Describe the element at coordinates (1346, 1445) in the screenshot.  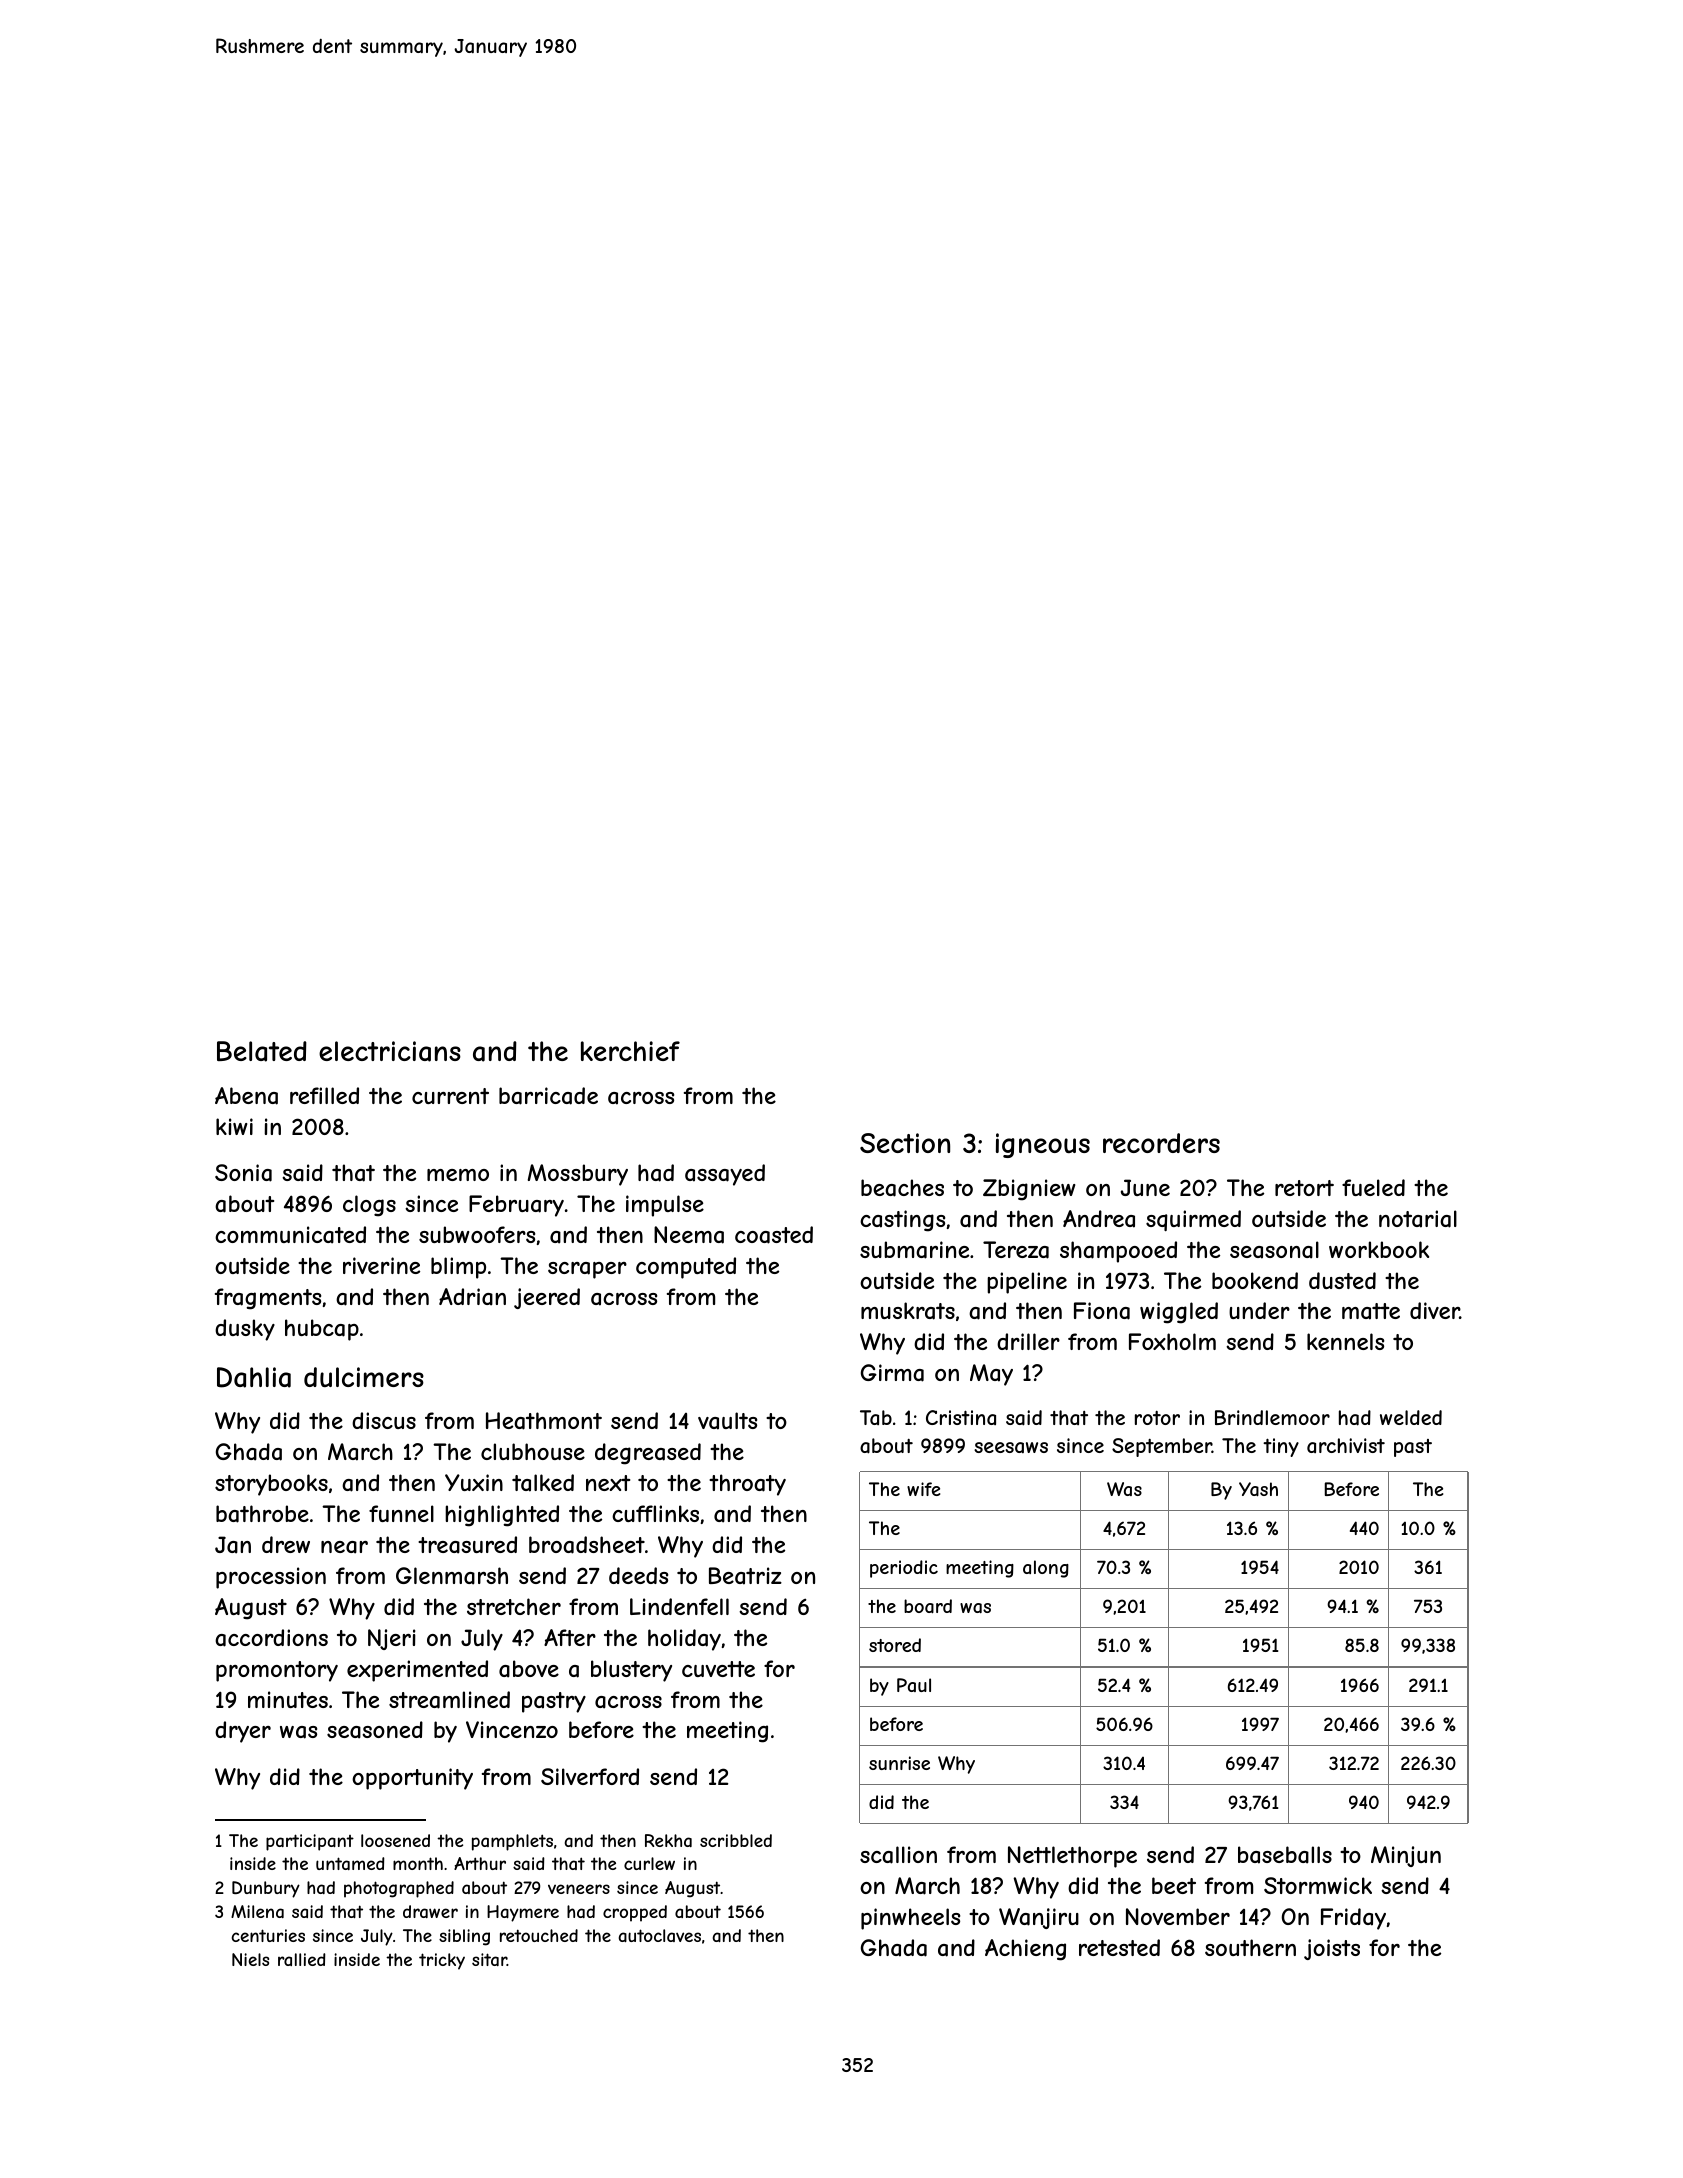
I see `archivist` at that location.
